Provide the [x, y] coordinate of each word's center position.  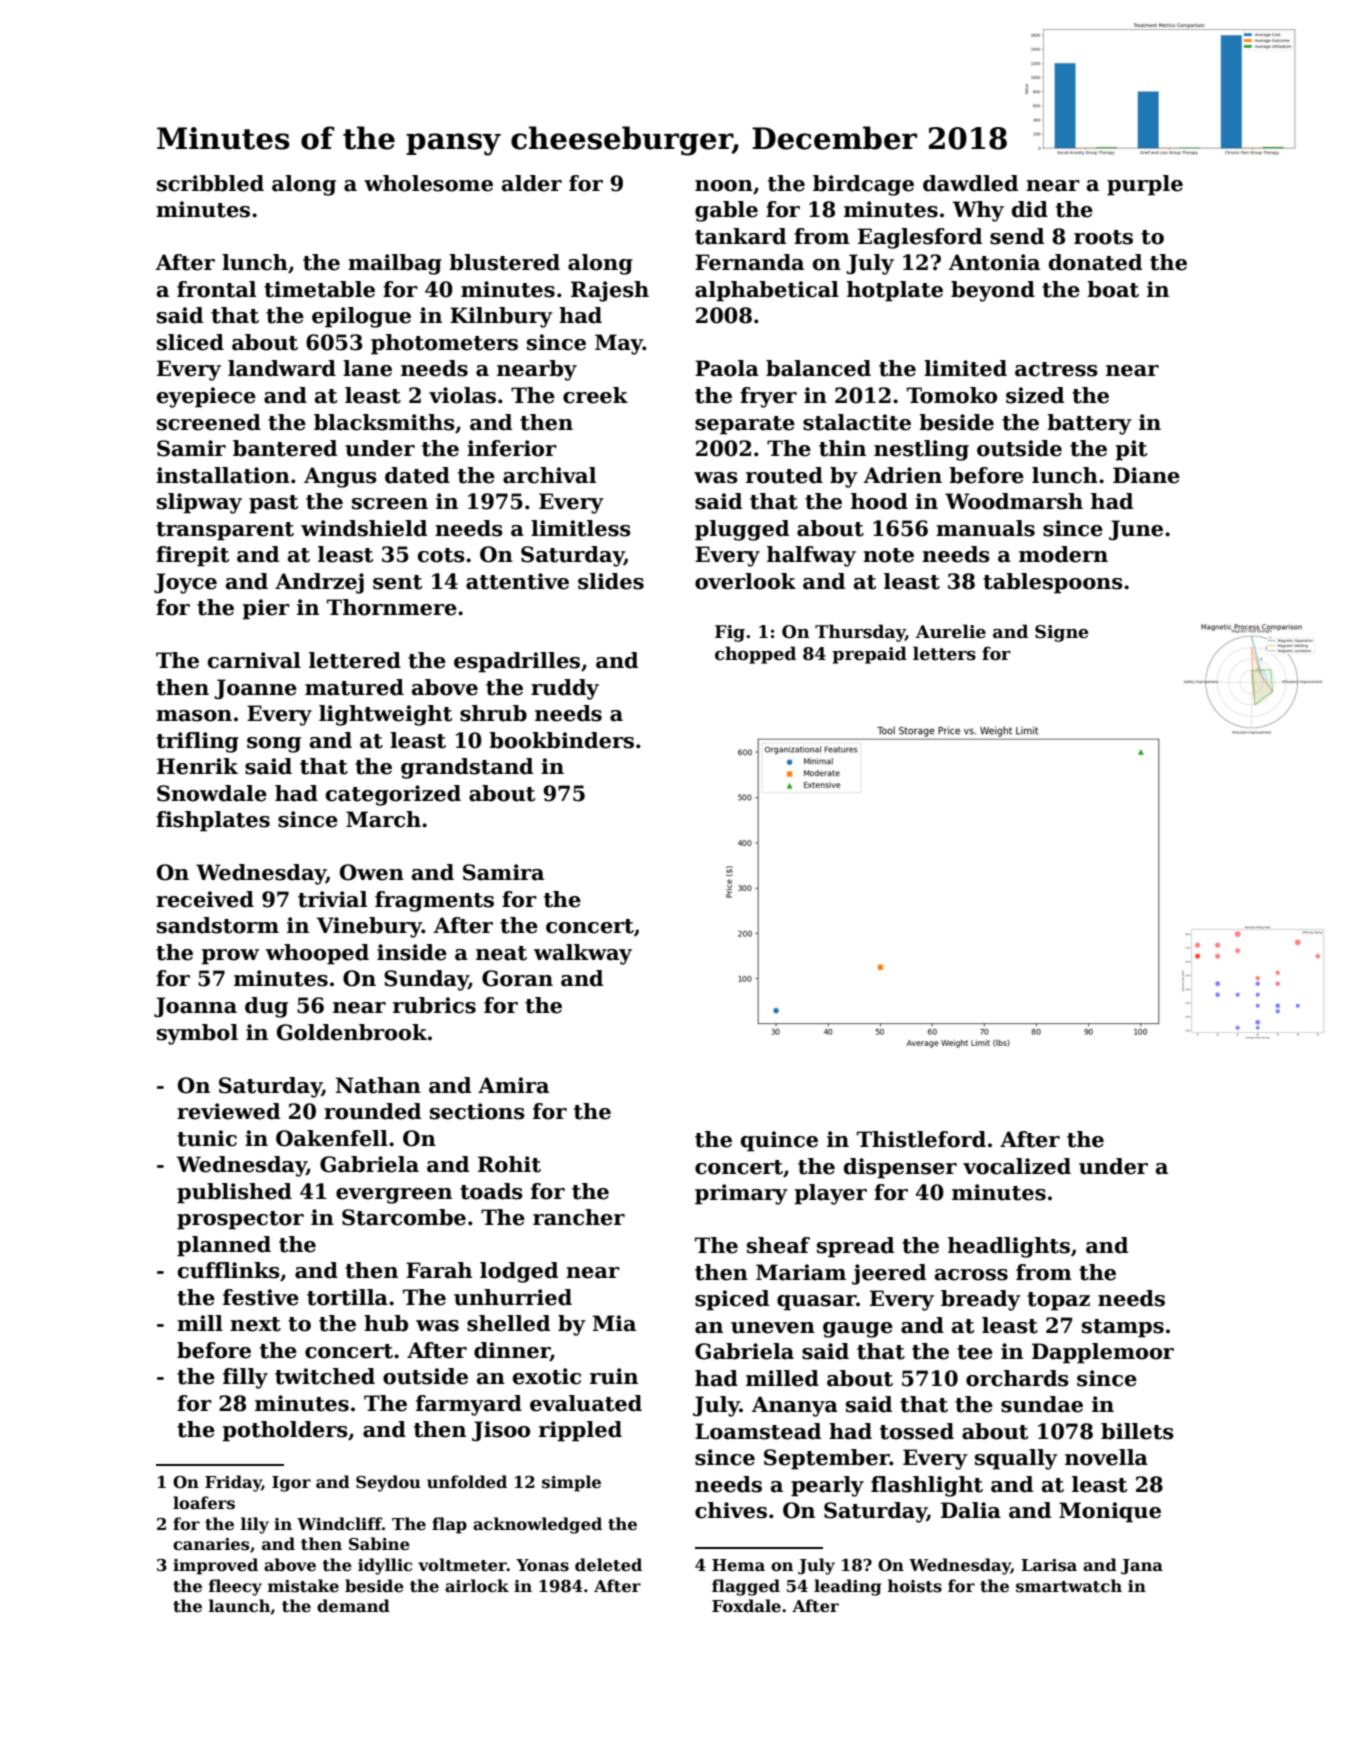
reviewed [228, 1111]
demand [353, 1606]
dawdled [970, 183]
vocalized [1017, 1166]
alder [532, 183]
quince [779, 1141]
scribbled [210, 183]
